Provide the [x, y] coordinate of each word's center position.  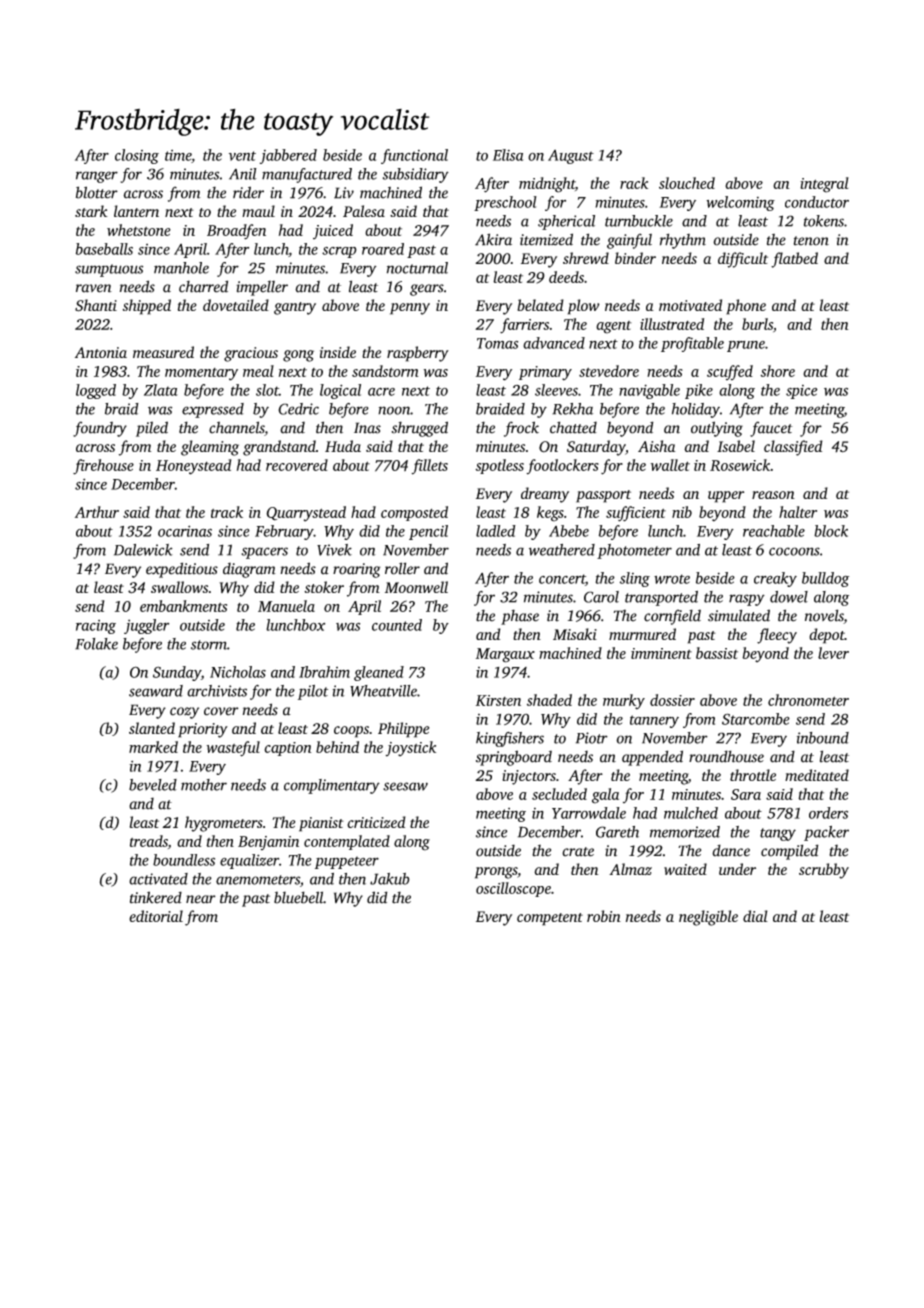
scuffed [730, 372]
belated [540, 305]
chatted [573, 427]
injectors [529, 777]
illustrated [672, 324]
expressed [213, 410]
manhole [181, 268]
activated [158, 879]
